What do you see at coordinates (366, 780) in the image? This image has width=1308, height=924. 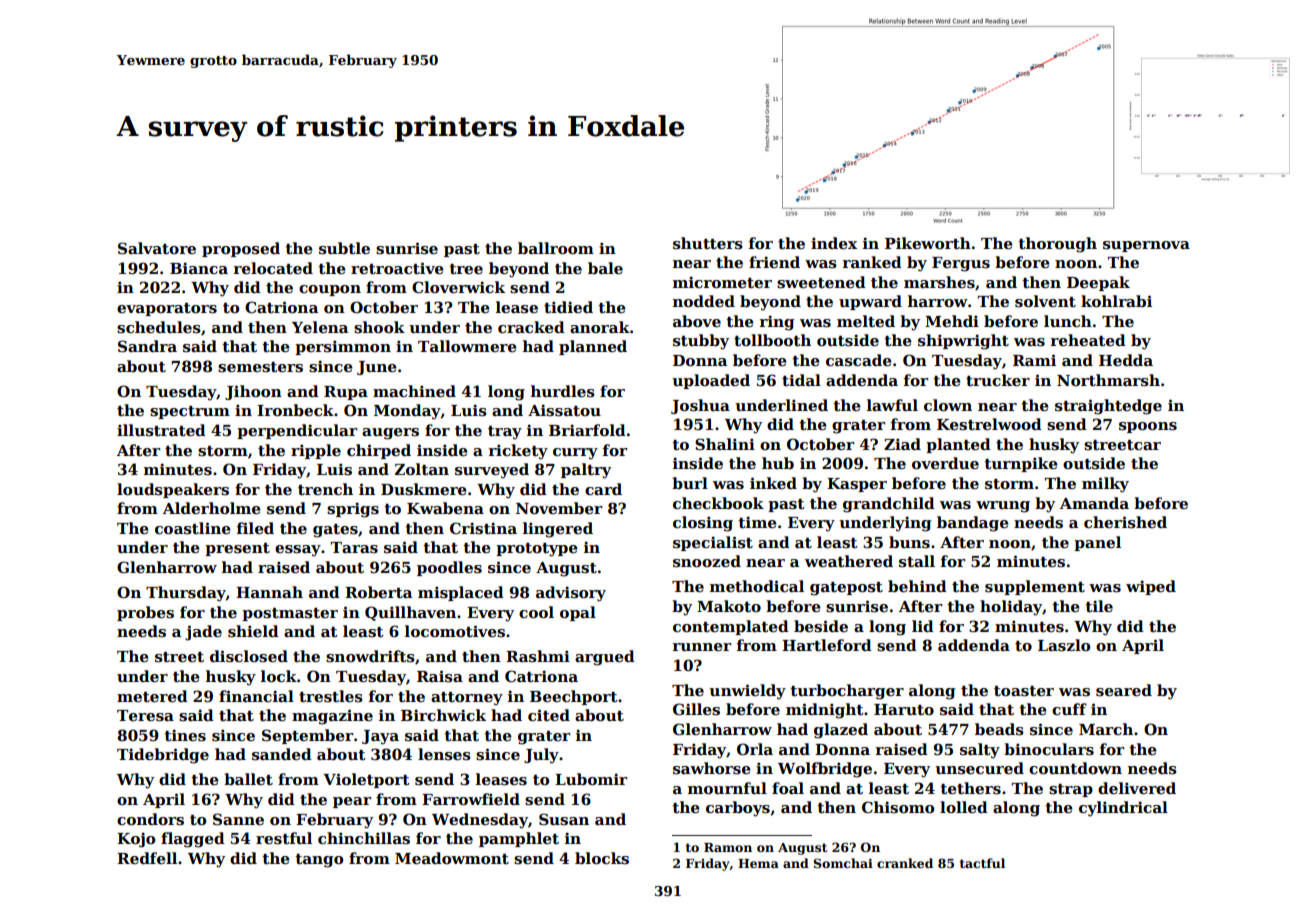 I see `Violetport` at bounding box center [366, 780].
